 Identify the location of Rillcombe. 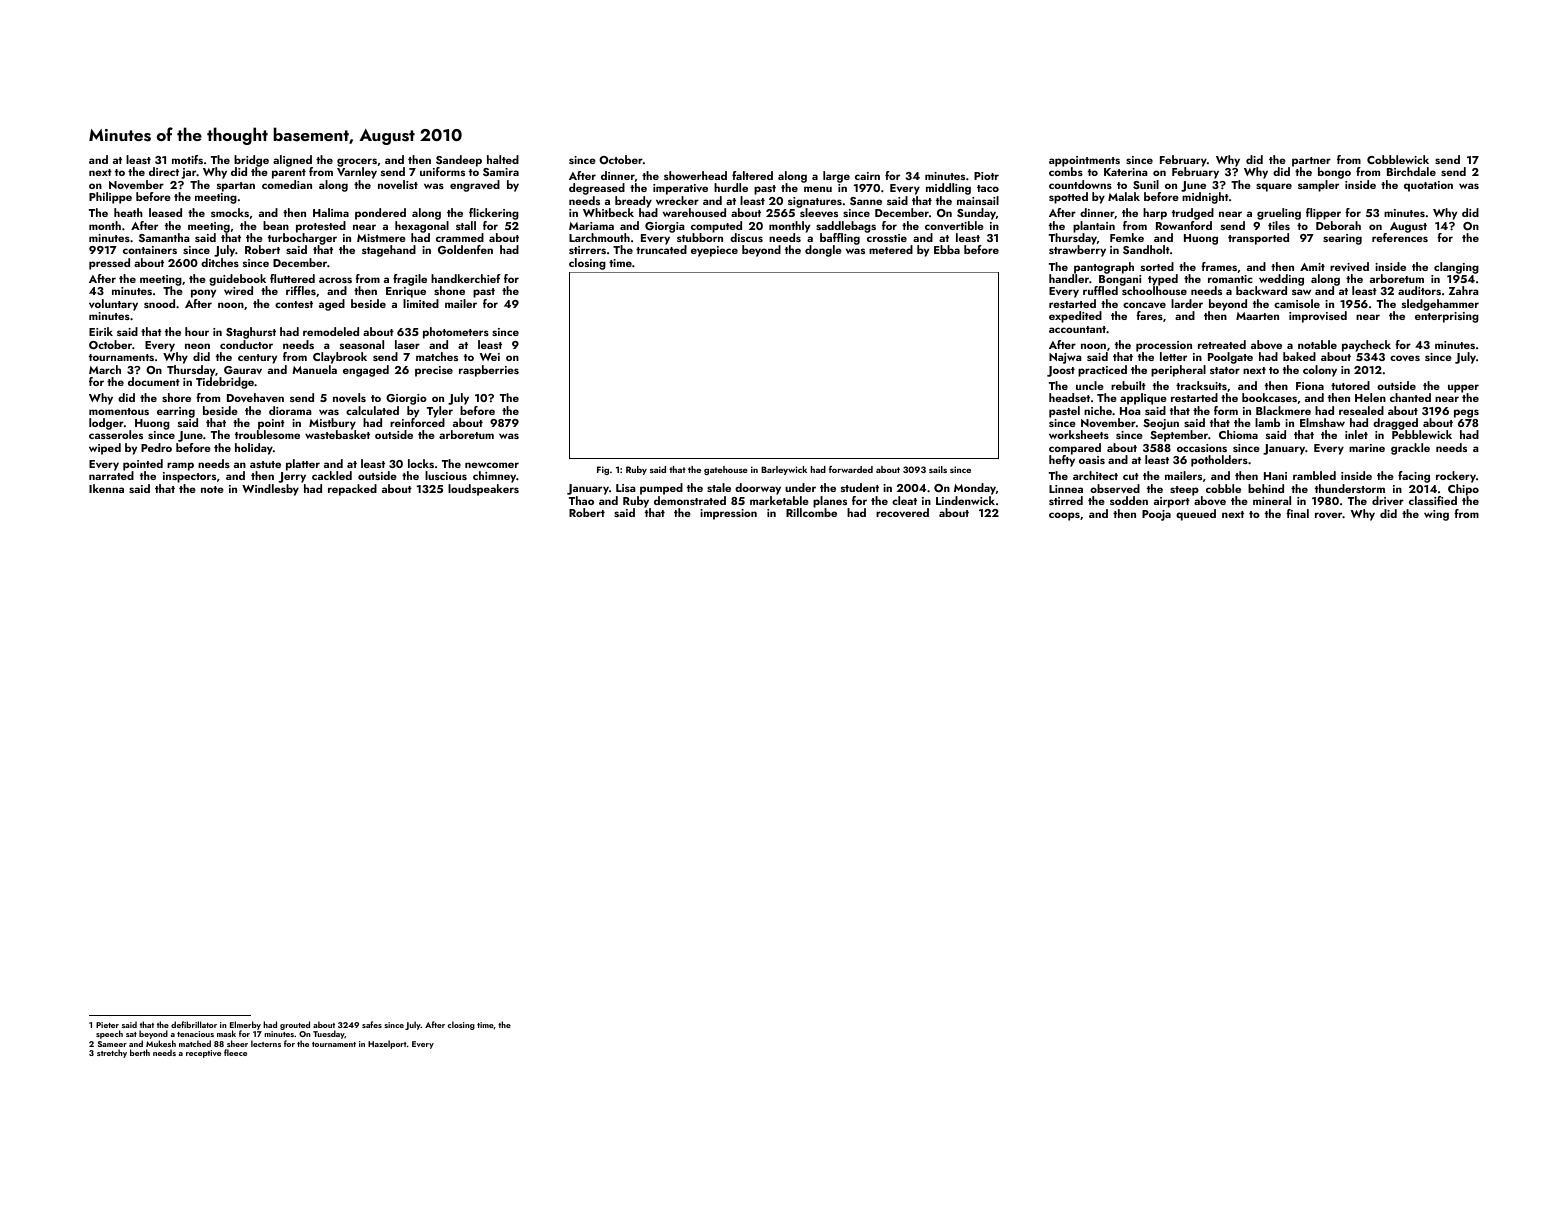
(811, 512).
